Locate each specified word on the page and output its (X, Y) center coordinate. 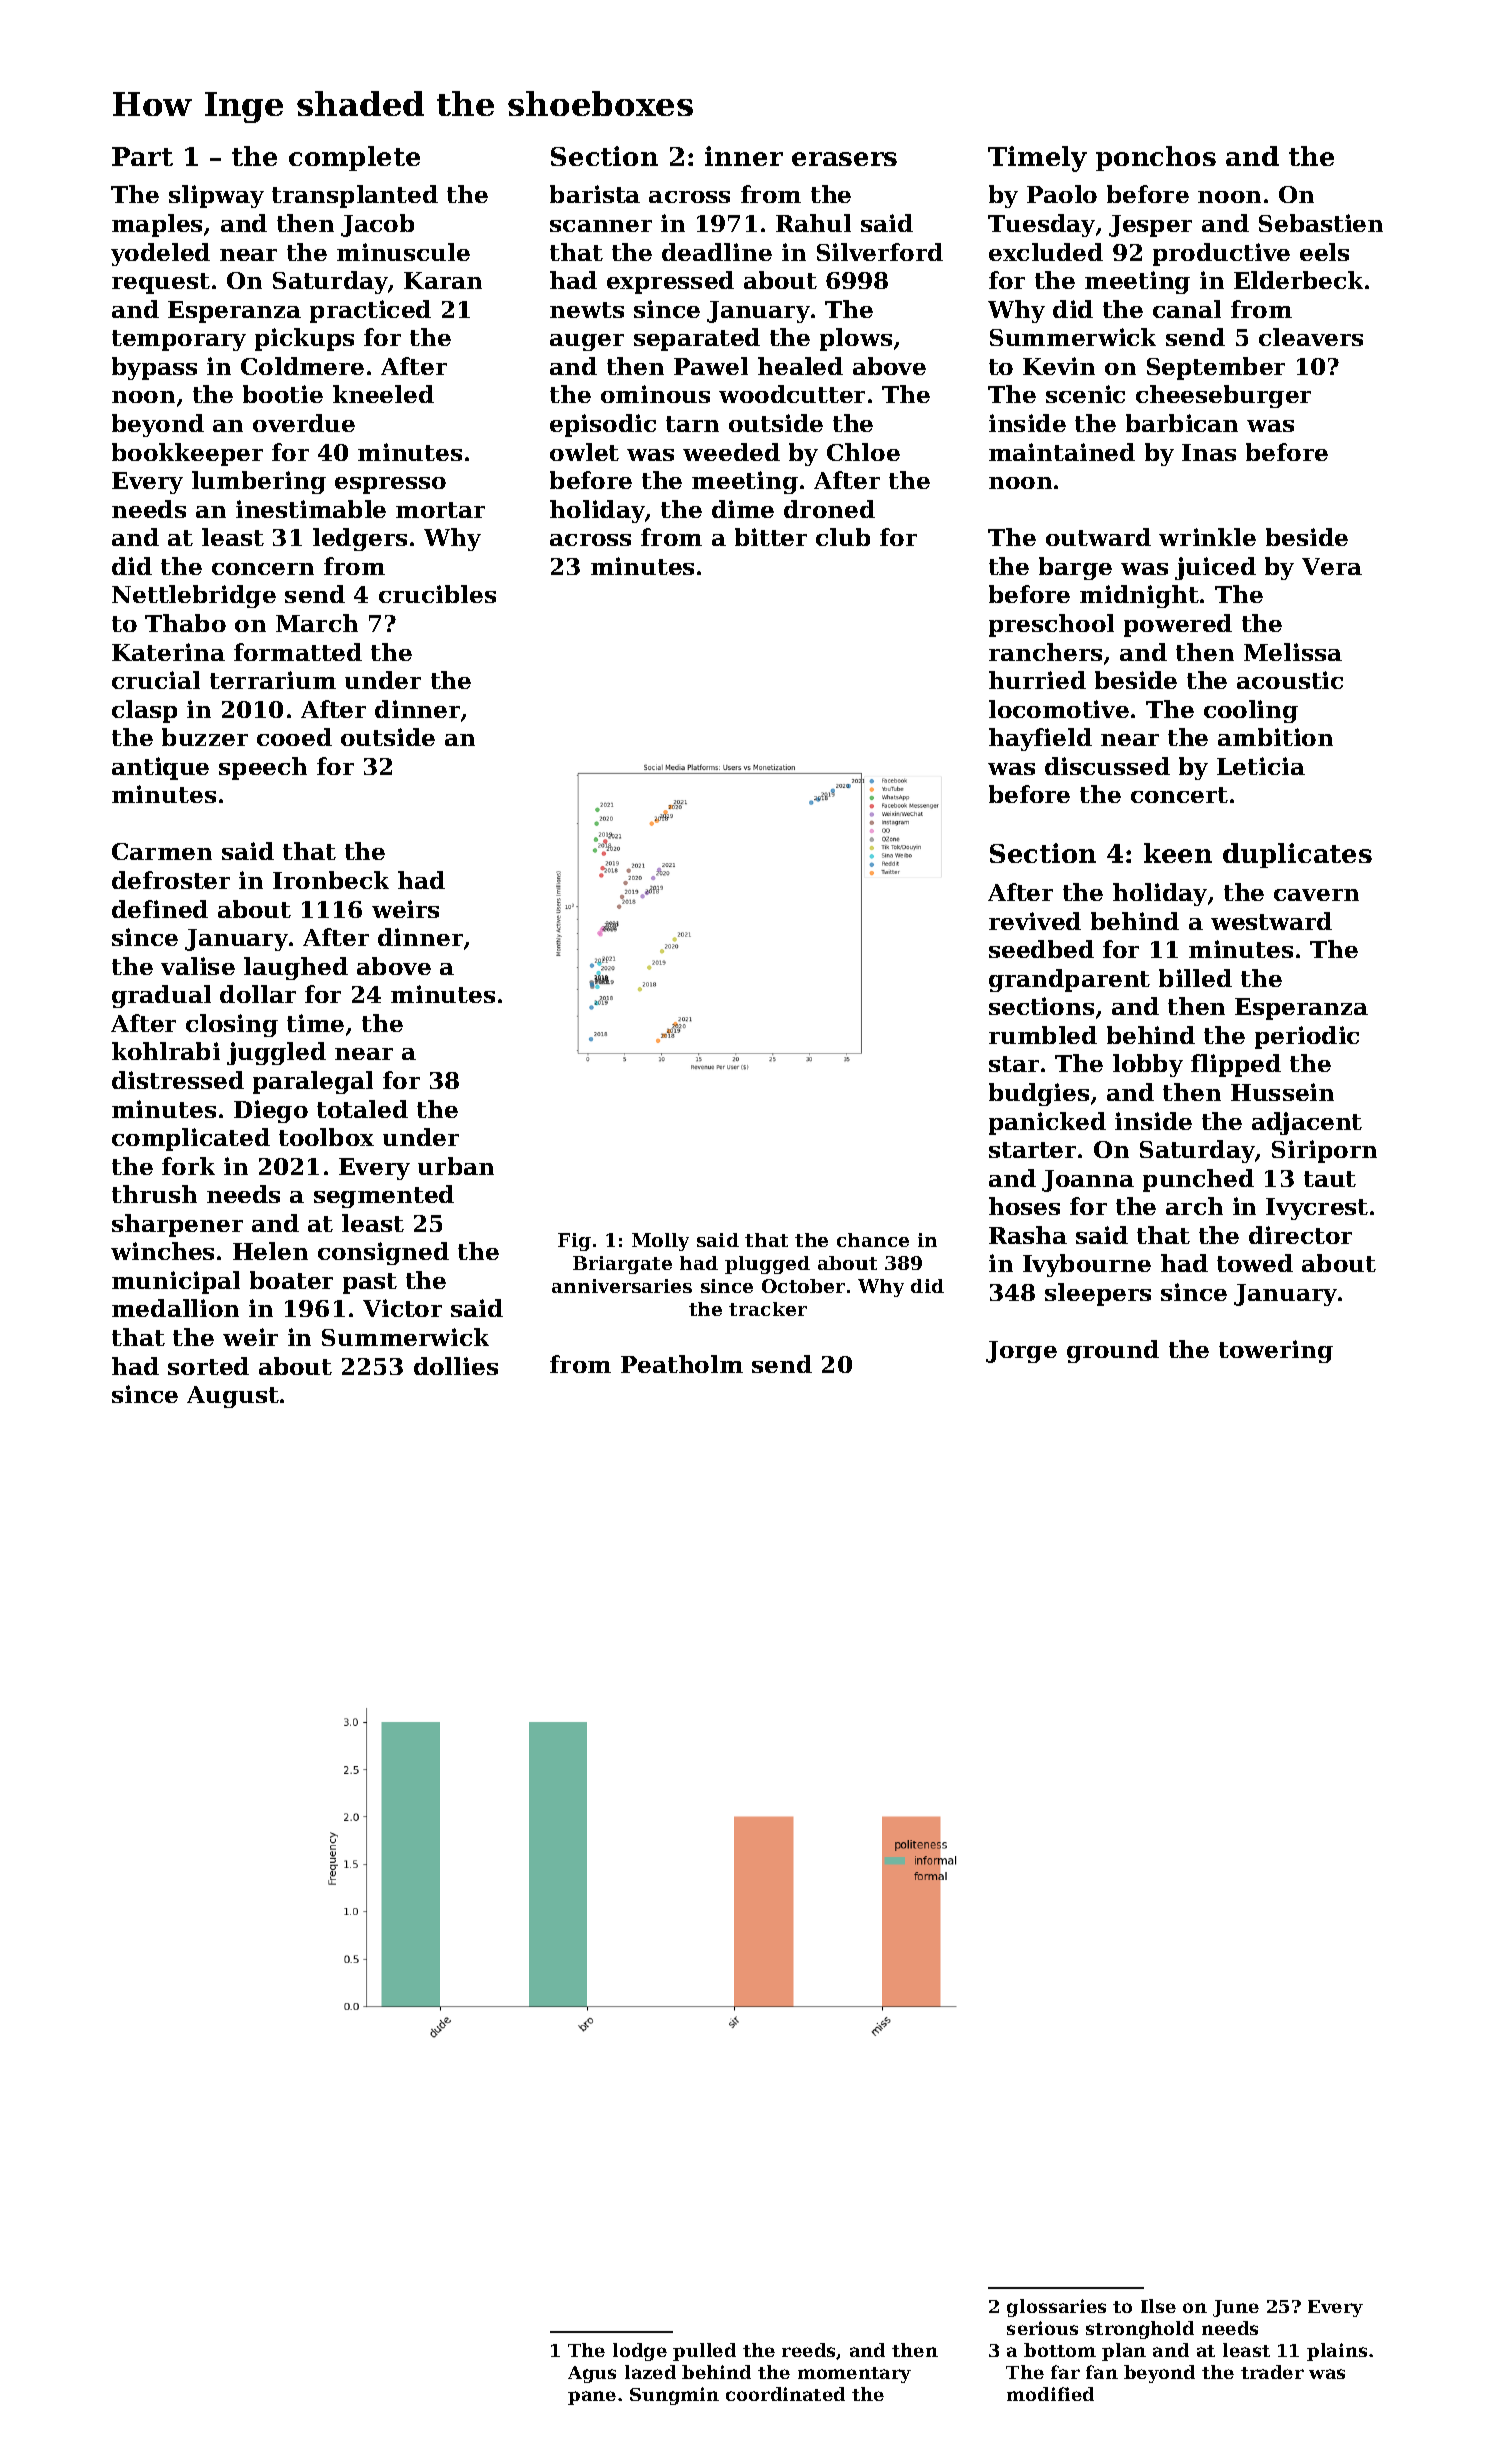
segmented (384, 1196)
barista (595, 194)
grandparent (1069, 980)
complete (354, 158)
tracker (768, 1309)
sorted (208, 1366)
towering (1276, 1351)
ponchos (1156, 158)
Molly (660, 1242)
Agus (592, 2374)
